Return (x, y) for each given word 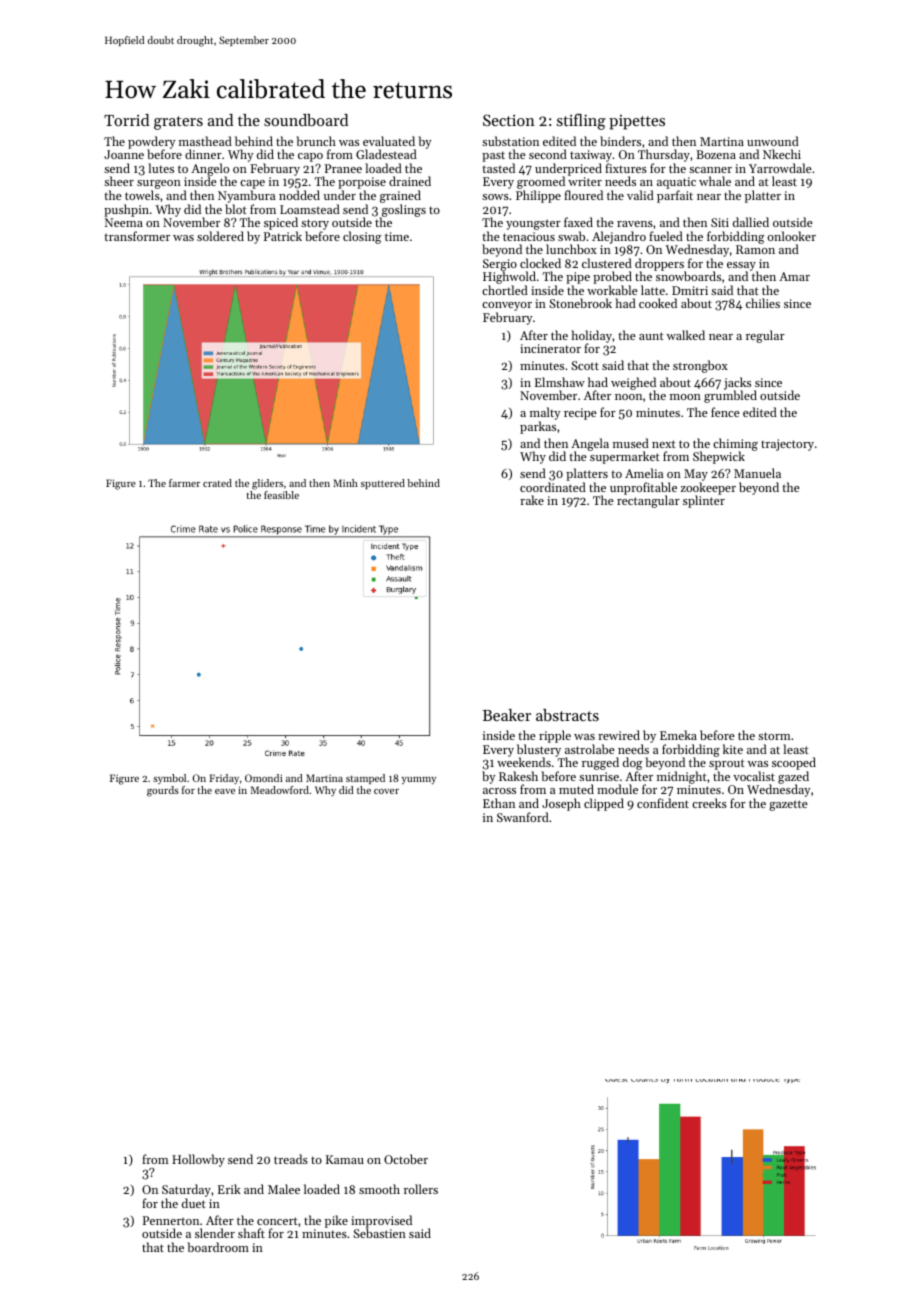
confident (663, 803)
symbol (169, 779)
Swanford (523, 817)
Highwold (509, 278)
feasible (281, 495)
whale (715, 181)
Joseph (561, 804)
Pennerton (171, 1220)
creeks (709, 803)
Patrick (283, 236)
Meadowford (280, 790)
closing (362, 237)
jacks (737, 384)
